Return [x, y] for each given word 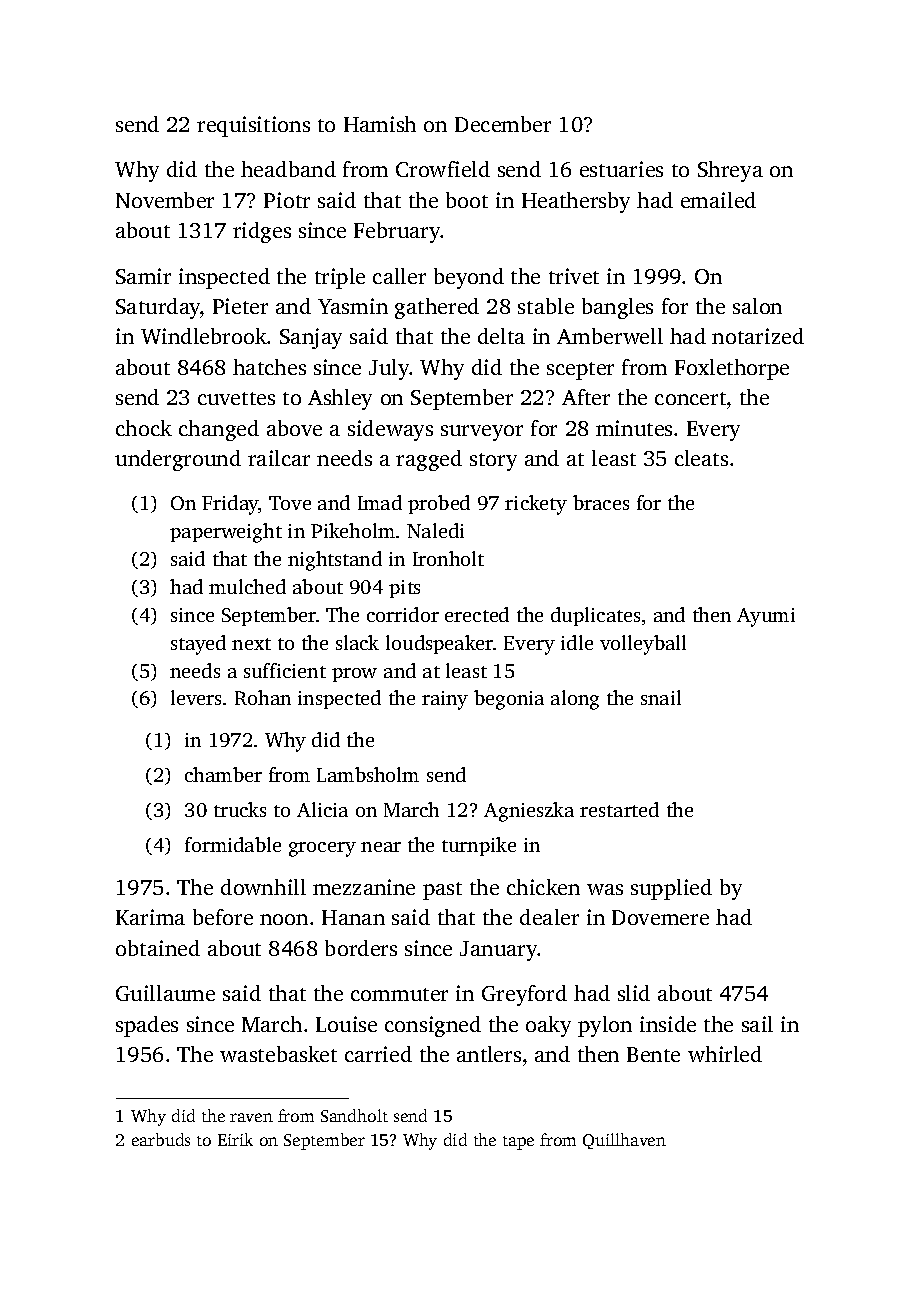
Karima [150, 917]
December [503, 124]
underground [178, 460]
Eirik [235, 1139]
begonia [509, 700]
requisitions [253, 126]
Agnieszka [529, 812]
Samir [143, 276]
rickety [536, 505]
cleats [701, 458]
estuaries [621, 169]
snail [661, 697]
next [251, 644]
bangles [617, 308]
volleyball [643, 645]
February [397, 232]
